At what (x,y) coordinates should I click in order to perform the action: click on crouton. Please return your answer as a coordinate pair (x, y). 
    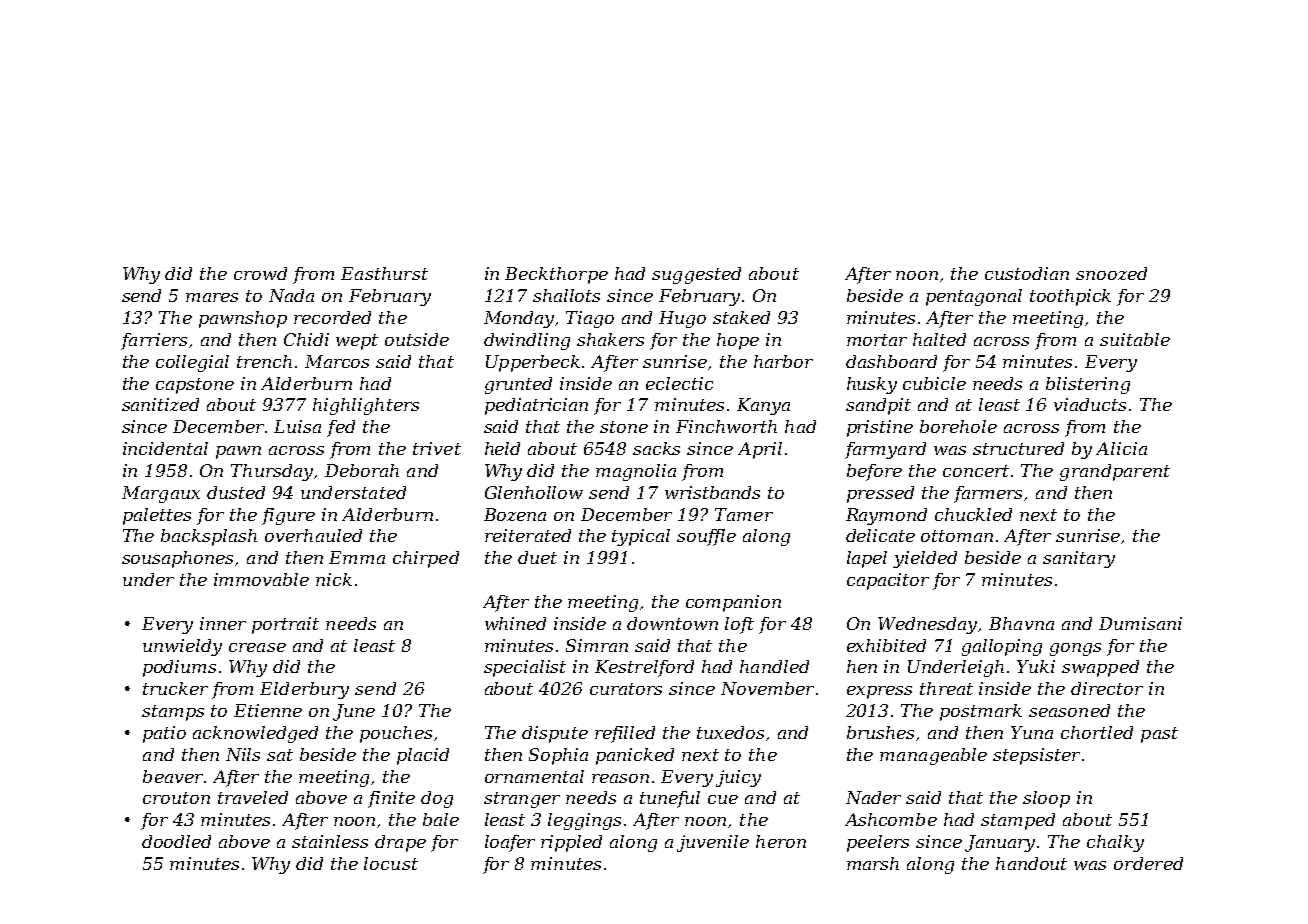
    Looking at the image, I should click on (176, 798).
